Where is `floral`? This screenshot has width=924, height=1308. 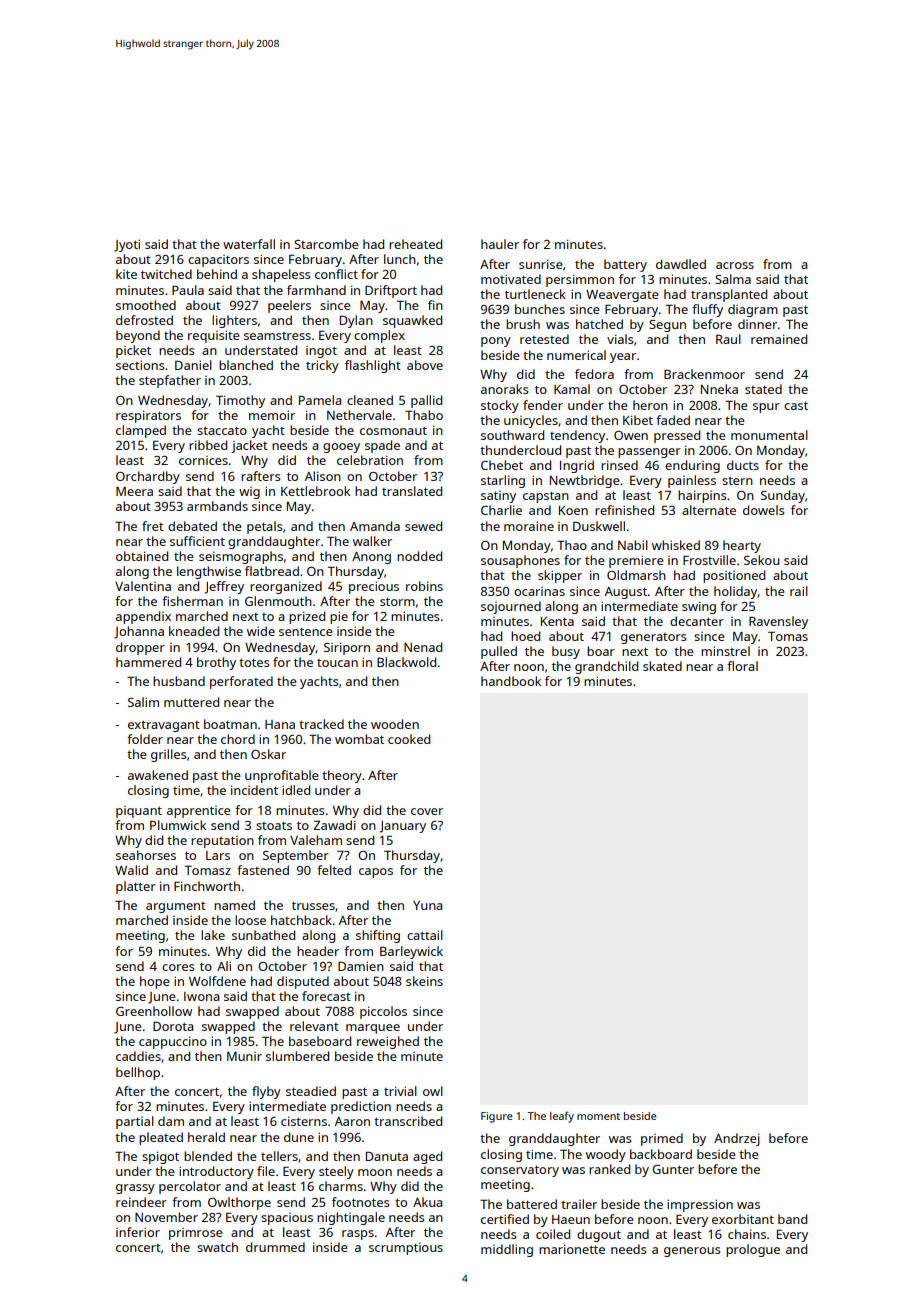
floral is located at coordinates (742, 666).
